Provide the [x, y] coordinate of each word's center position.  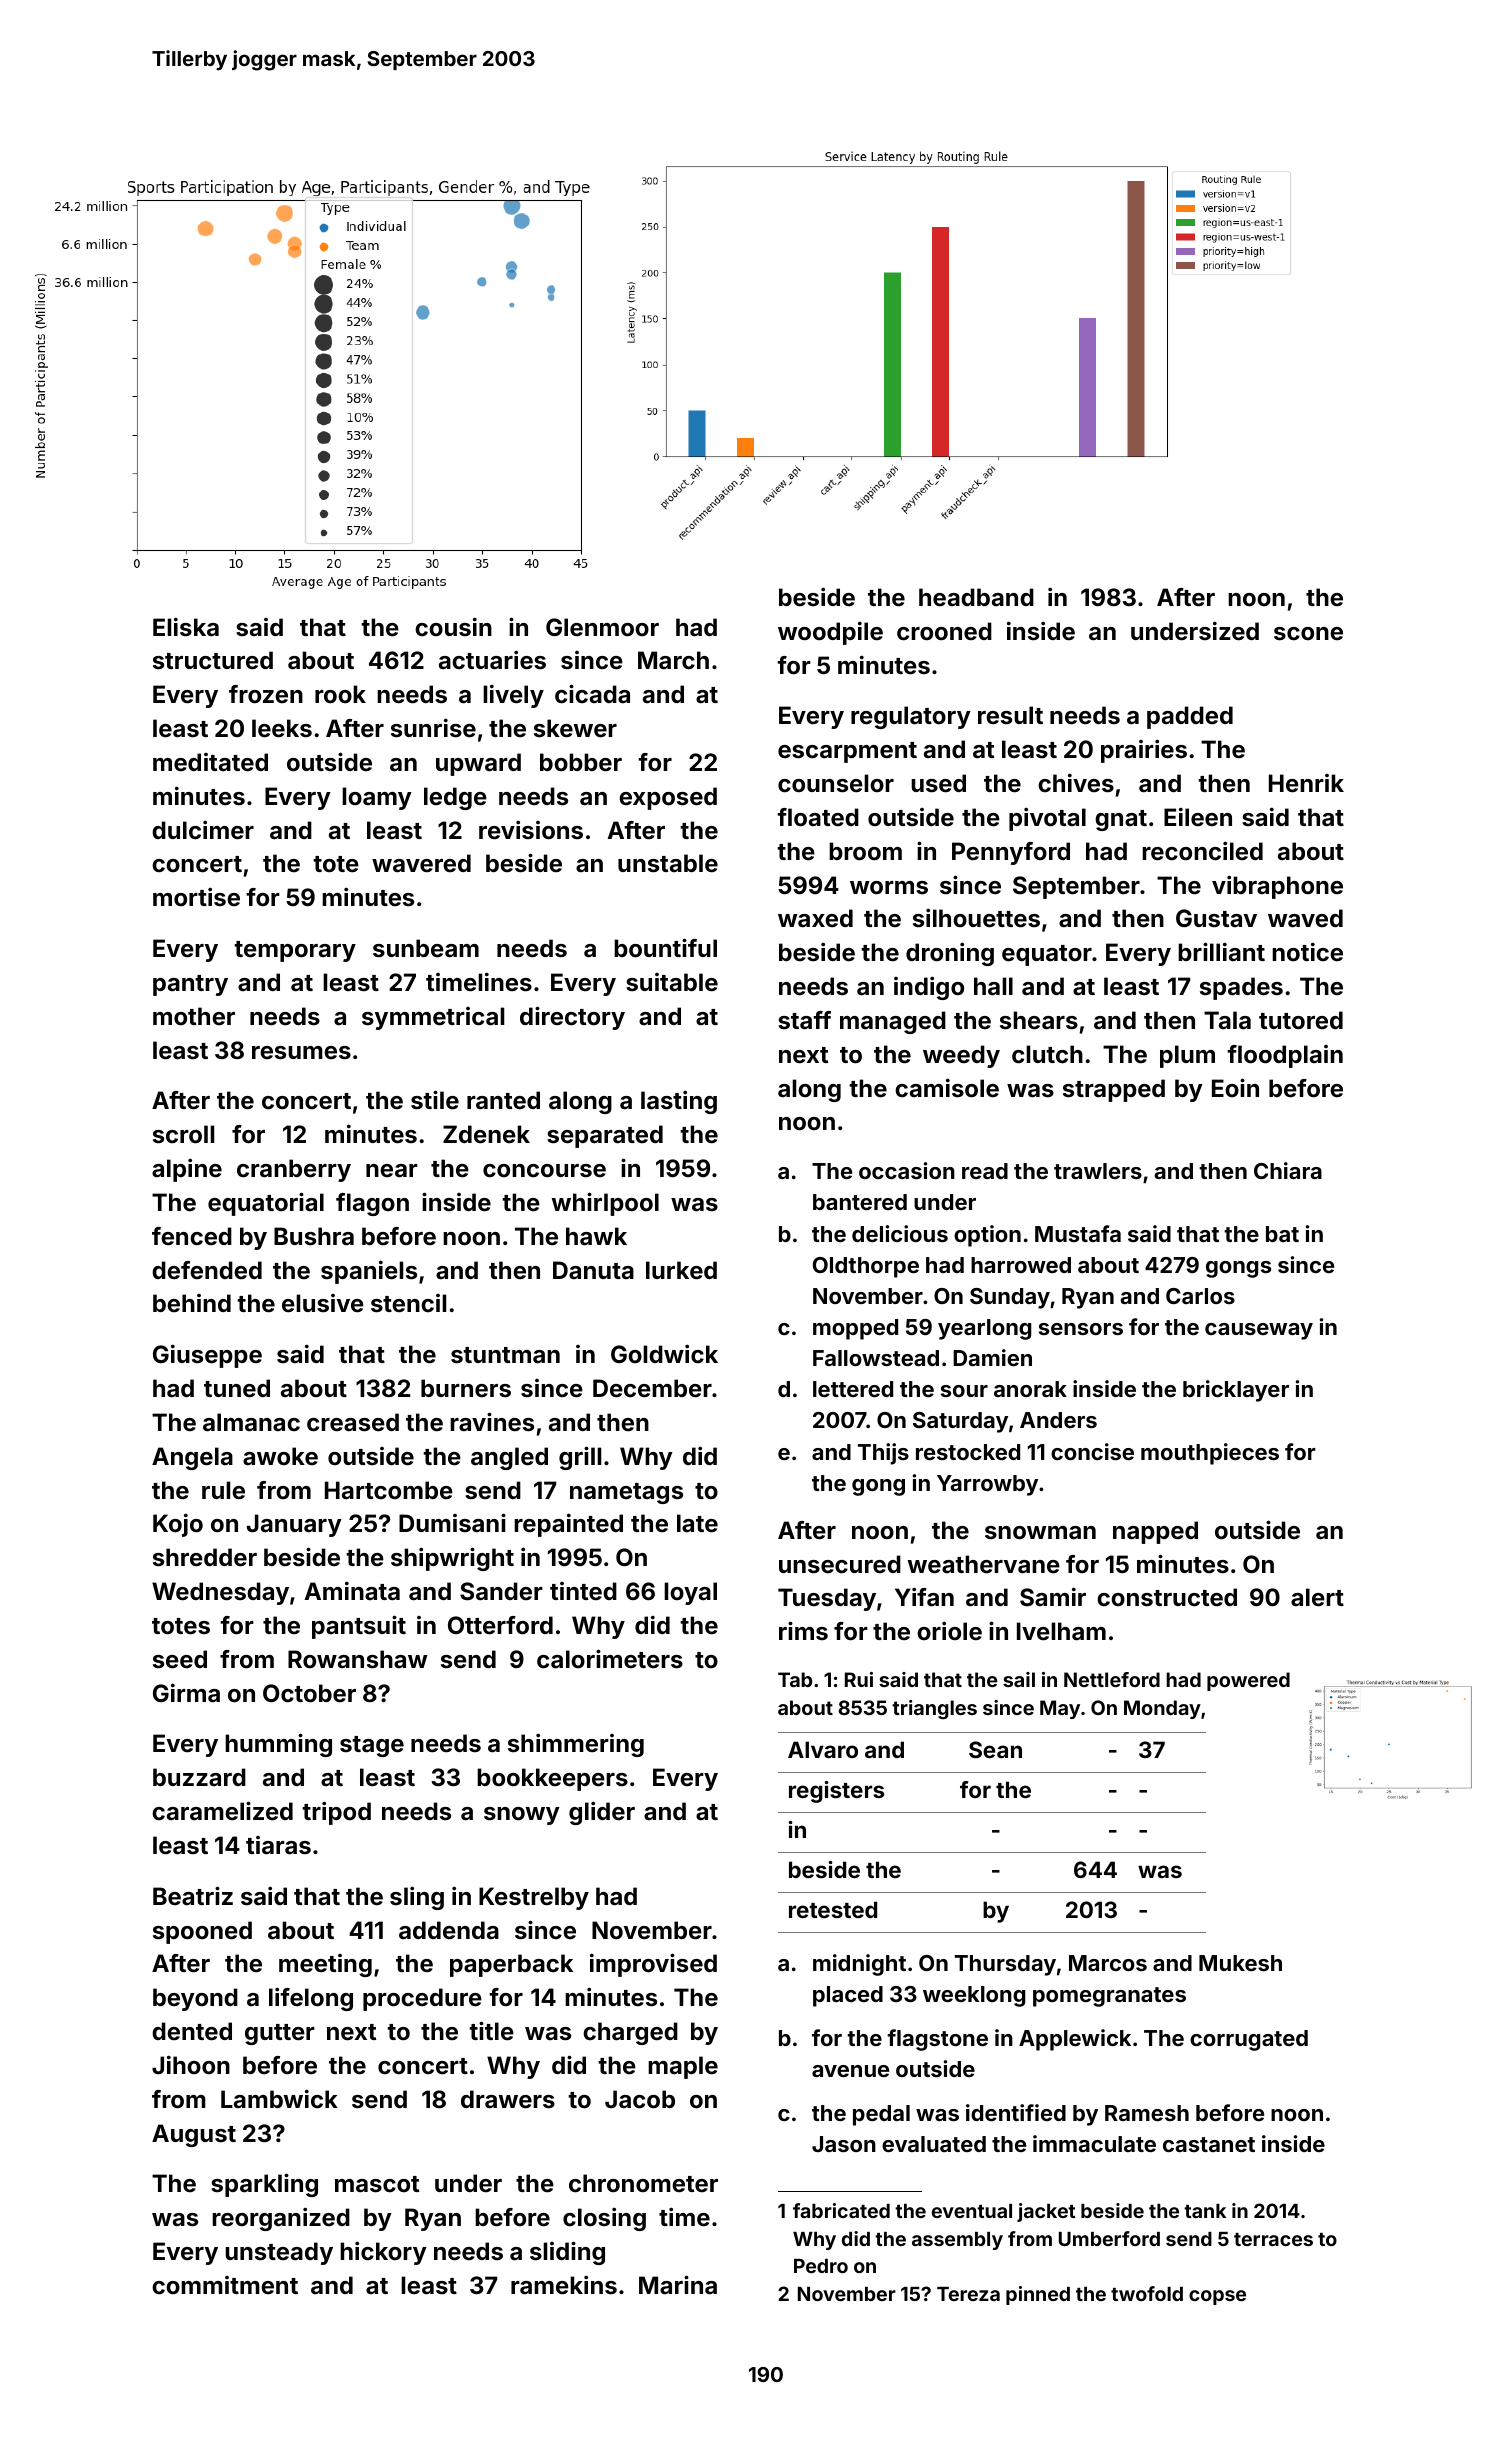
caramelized [222, 1811]
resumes [301, 1053]
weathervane [984, 1564]
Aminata [352, 1591]
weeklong [974, 1996]
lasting [679, 1102]
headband [976, 597]
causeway [1259, 1331]
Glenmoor [602, 627]
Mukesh [1240, 1963]
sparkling [264, 2185]
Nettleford [1112, 1679]
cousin [453, 627]
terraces [1273, 2239]
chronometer [643, 2183]
